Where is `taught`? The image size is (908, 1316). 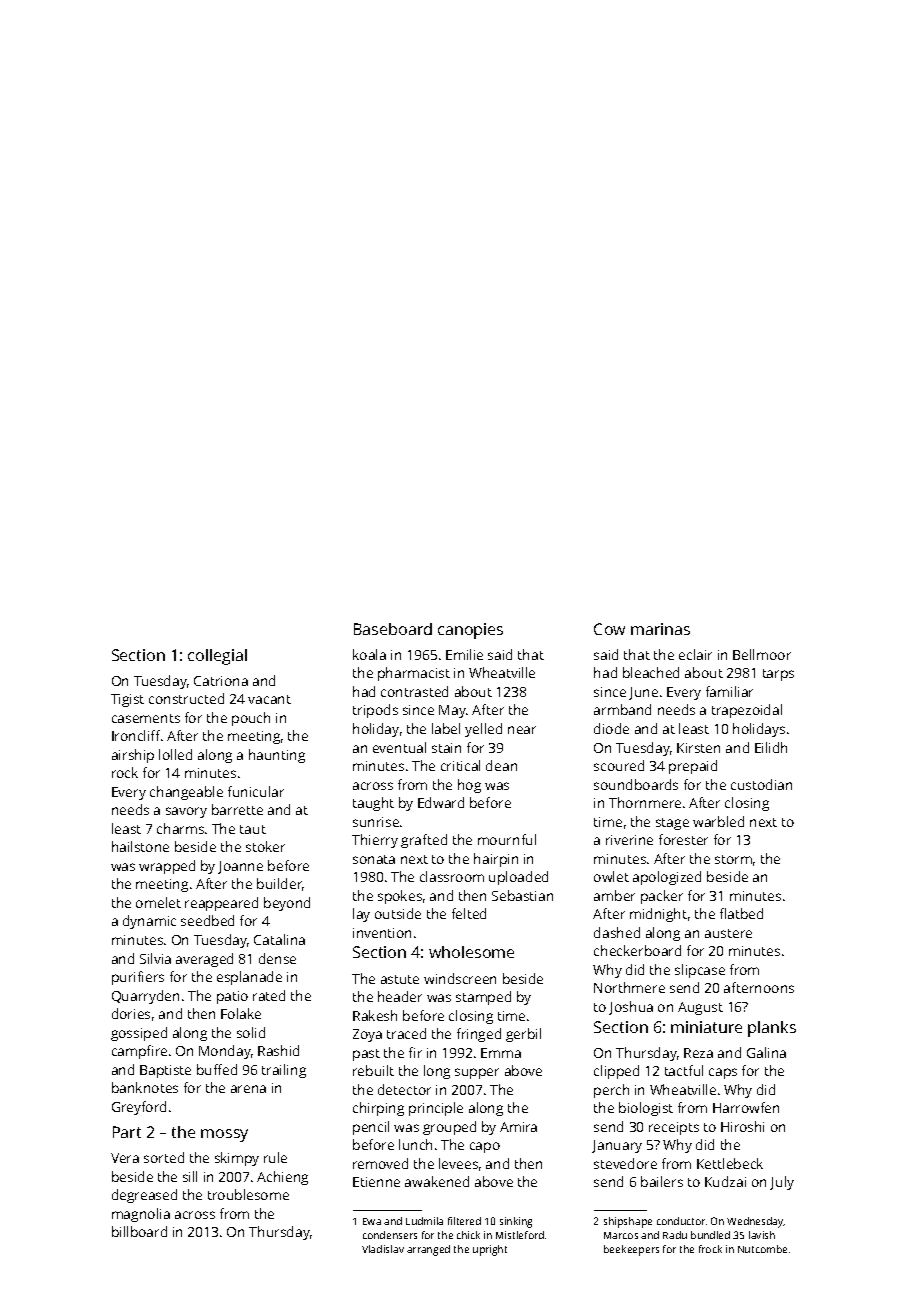
taught is located at coordinates (373, 804).
